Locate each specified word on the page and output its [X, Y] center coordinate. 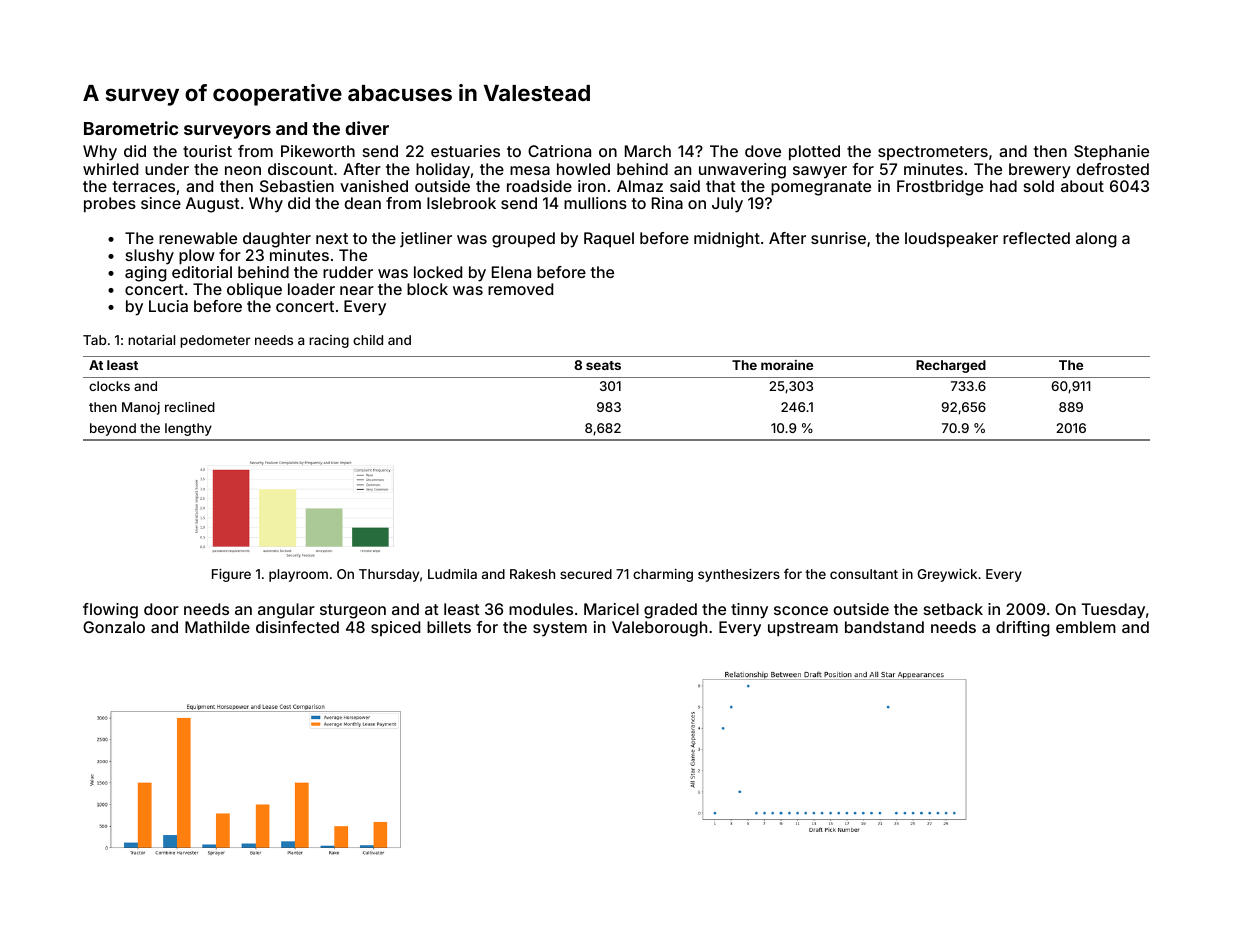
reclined [190, 407]
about [1082, 186]
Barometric [131, 128]
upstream [803, 629]
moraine [787, 365]
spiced [395, 628]
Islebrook [461, 203]
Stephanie [1111, 153]
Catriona [559, 151]
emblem [1086, 627]
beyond [113, 429]
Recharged [951, 366]
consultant [864, 574]
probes [110, 205]
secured [586, 574]
